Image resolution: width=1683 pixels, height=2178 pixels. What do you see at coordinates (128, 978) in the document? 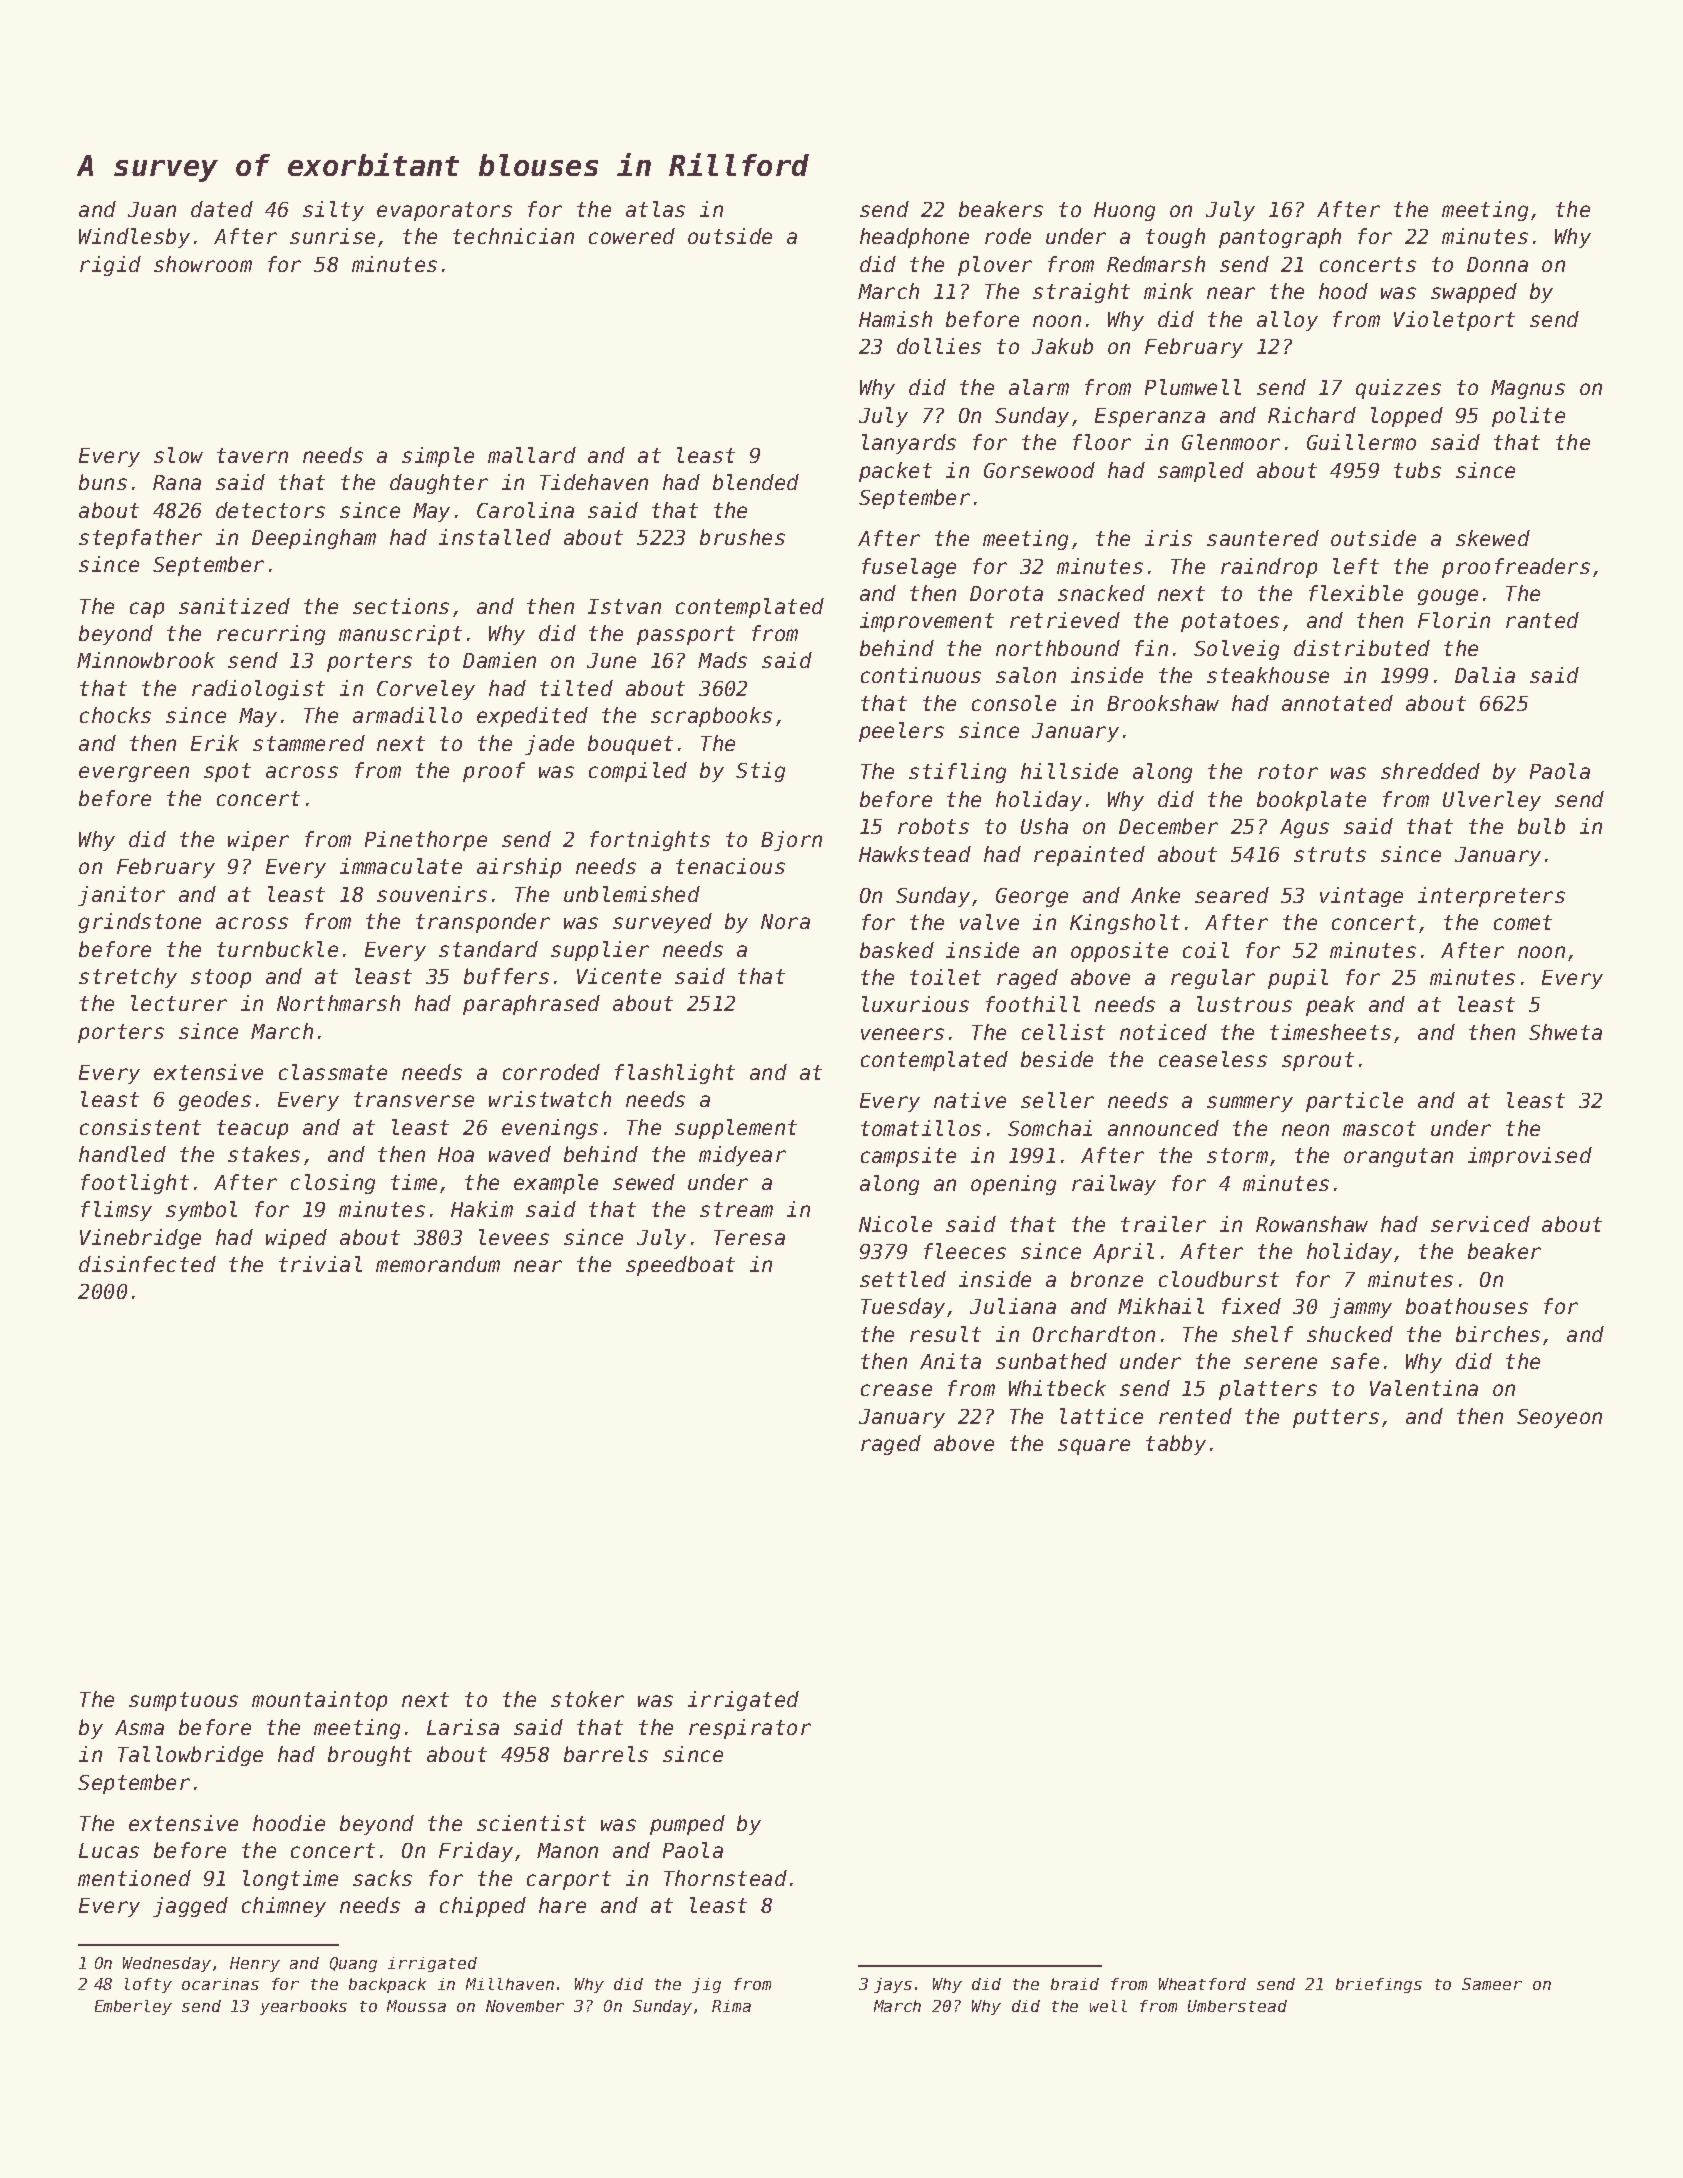
I see `stretchy` at bounding box center [128, 978].
